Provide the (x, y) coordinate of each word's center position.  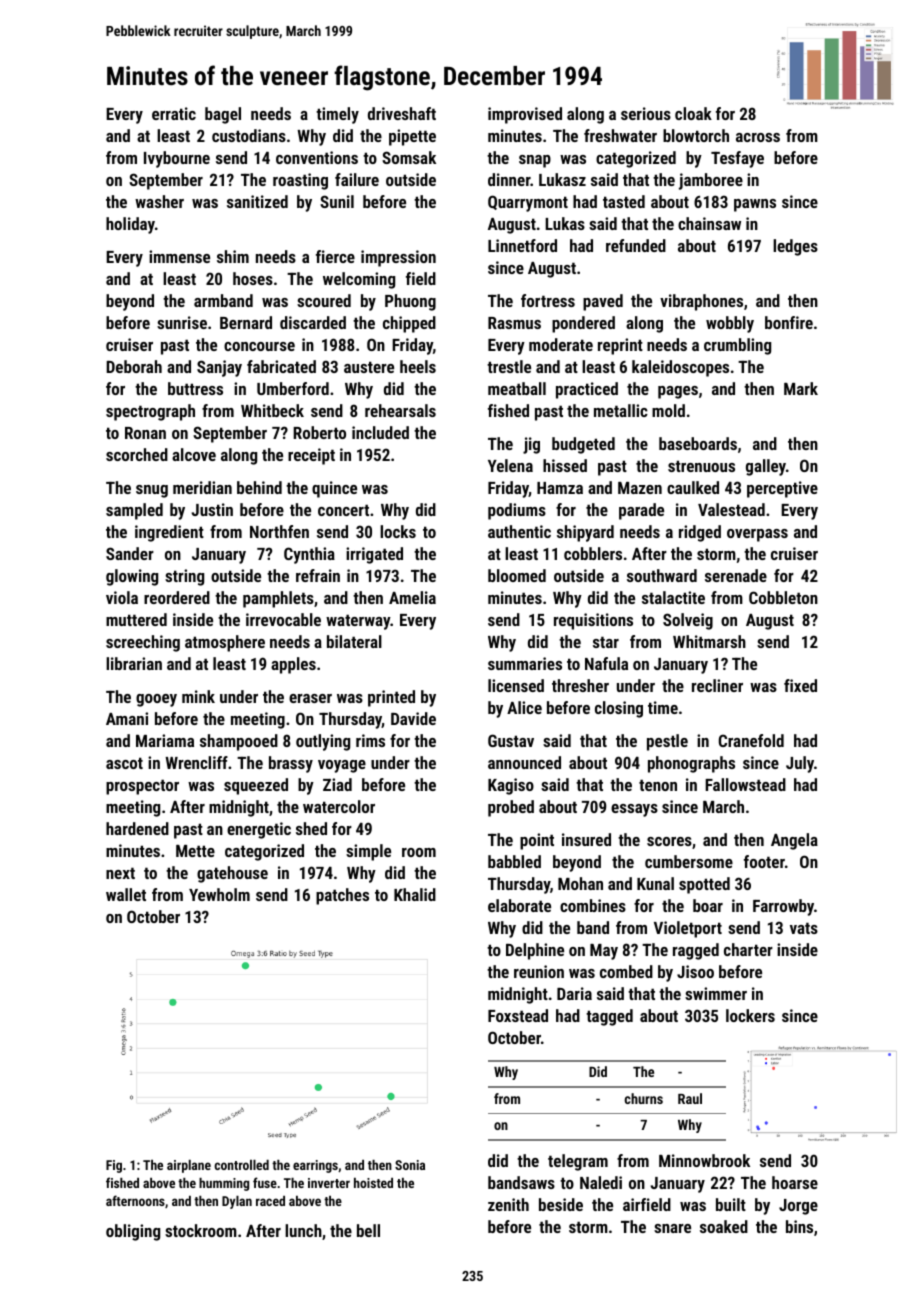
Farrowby (783, 907)
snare (672, 1228)
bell (368, 1230)
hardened (137, 828)
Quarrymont (528, 203)
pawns (755, 205)
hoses (253, 278)
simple (368, 852)
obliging (133, 1232)
